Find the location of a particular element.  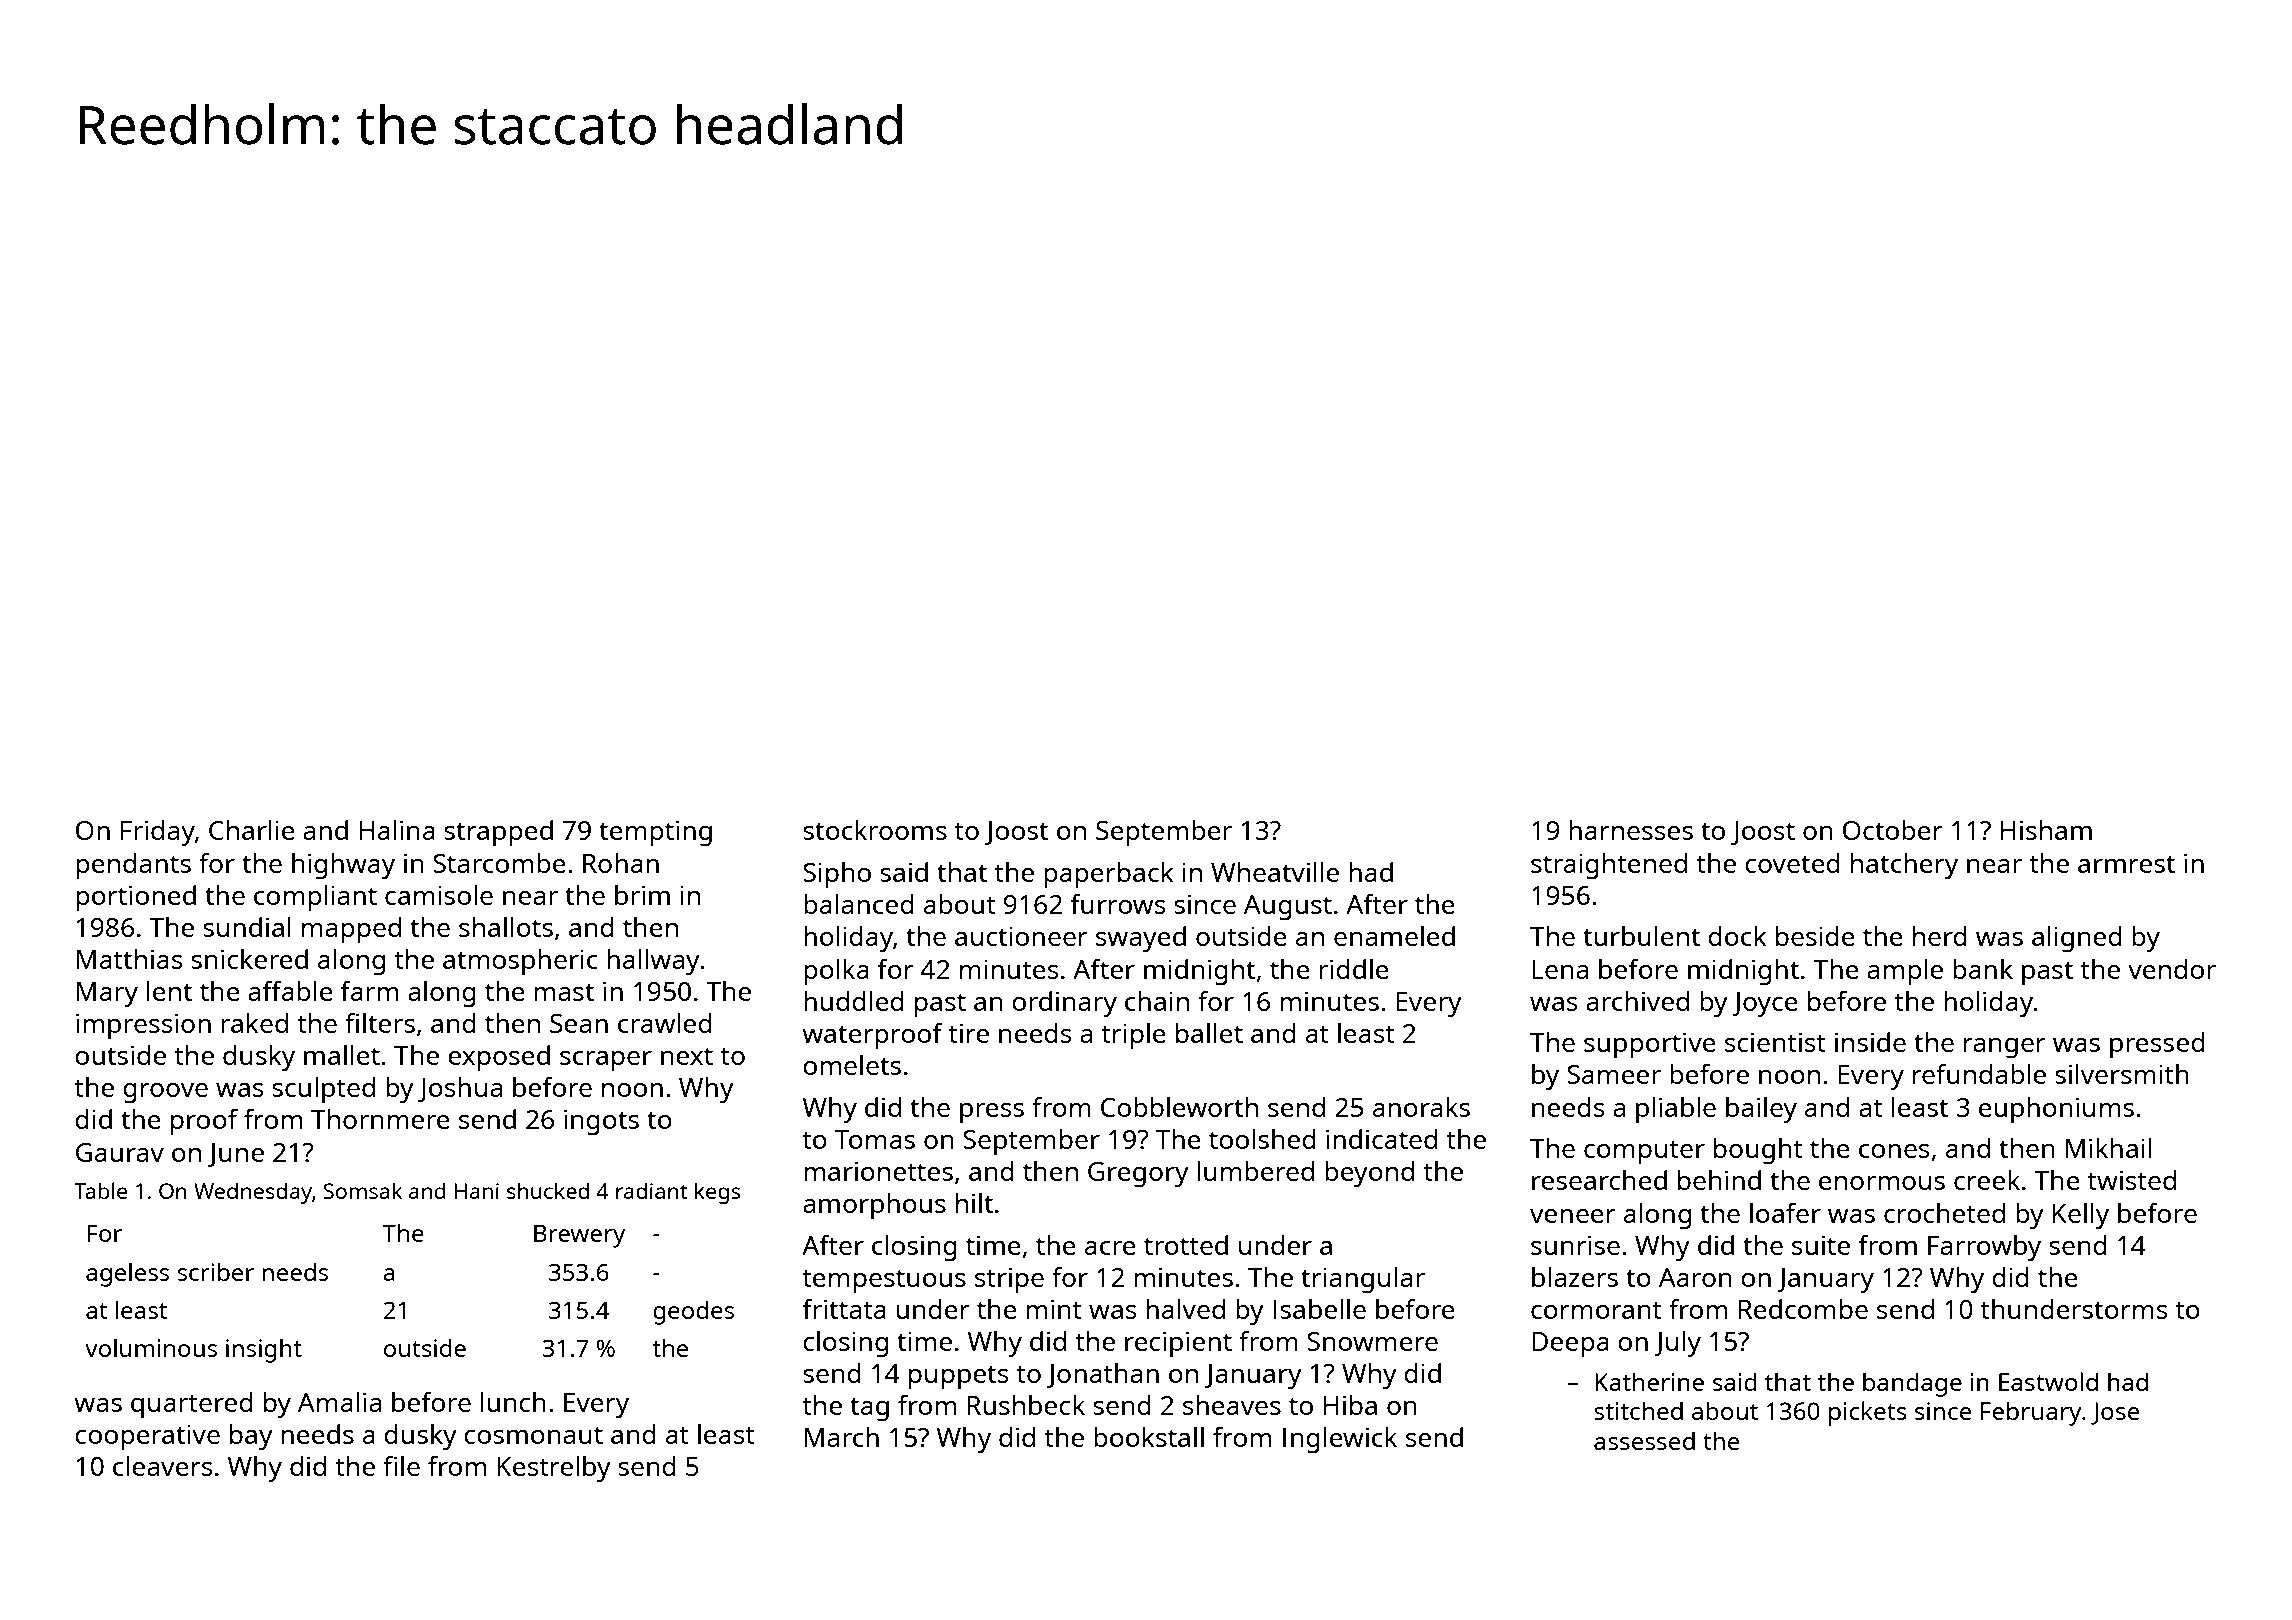

March is located at coordinates (842, 1437).
